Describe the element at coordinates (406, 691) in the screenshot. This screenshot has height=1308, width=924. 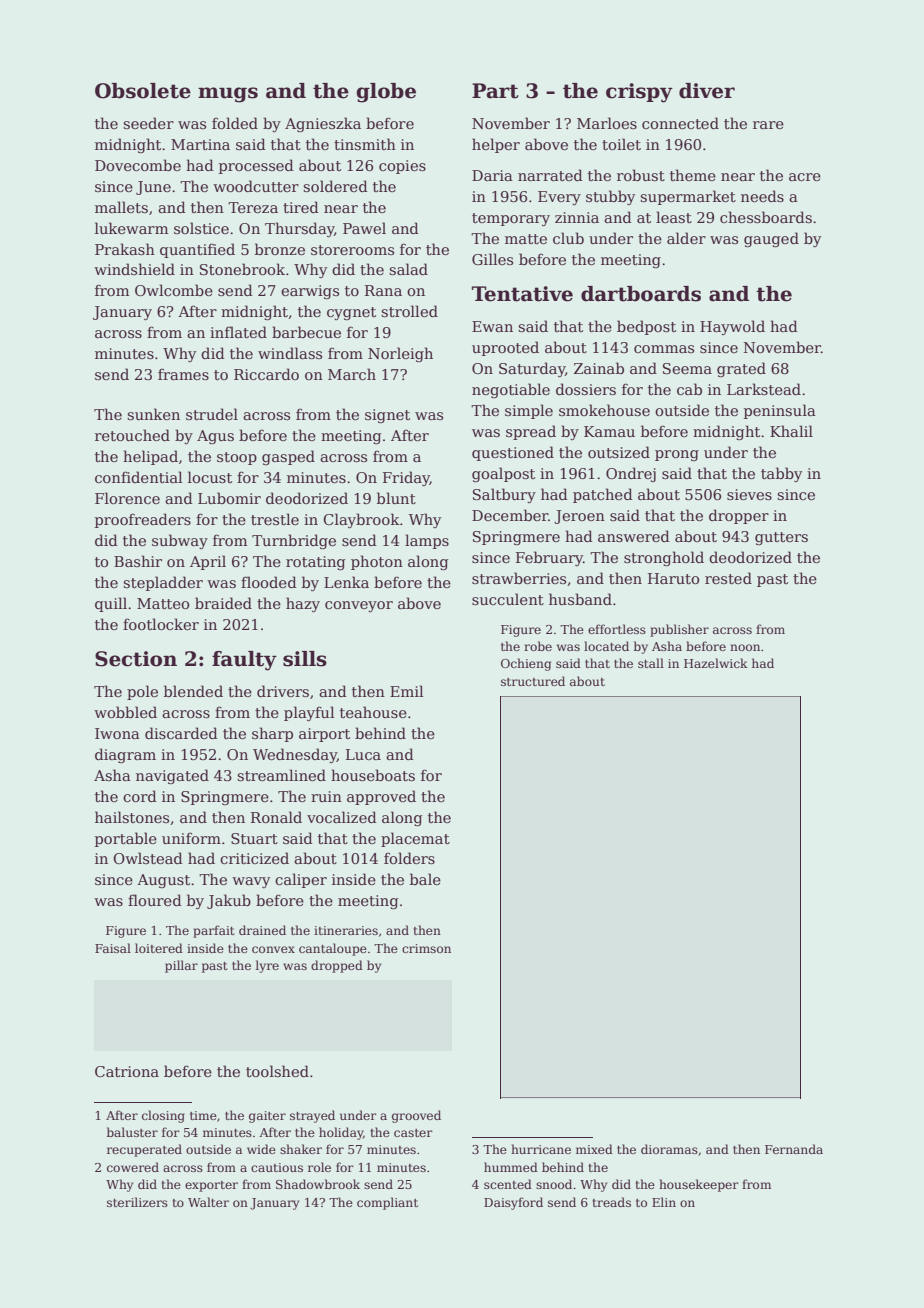
I see `Emil` at that location.
